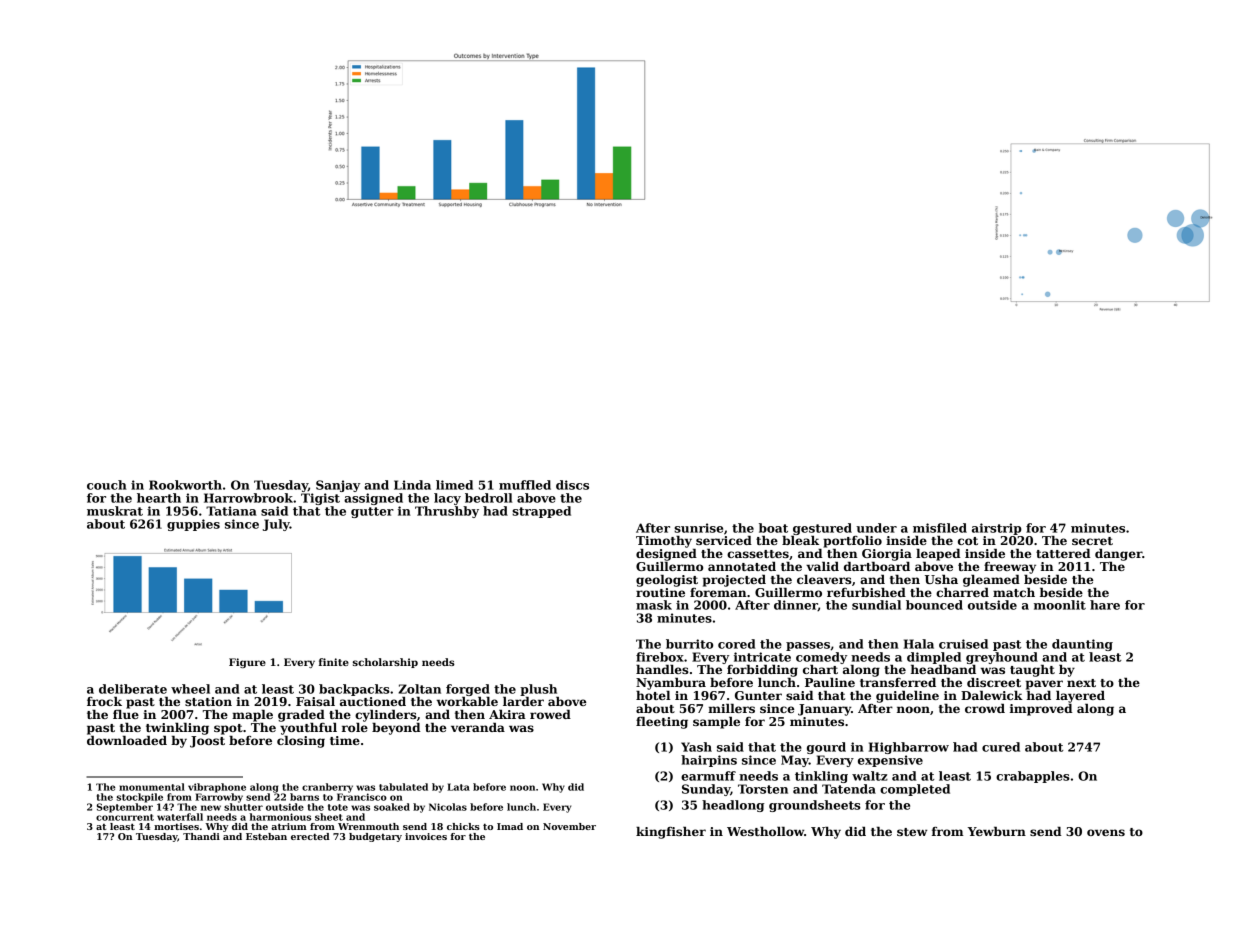 The width and height of the document is (1233, 952). What do you see at coordinates (736, 644) in the document?
I see `cored` at bounding box center [736, 644].
